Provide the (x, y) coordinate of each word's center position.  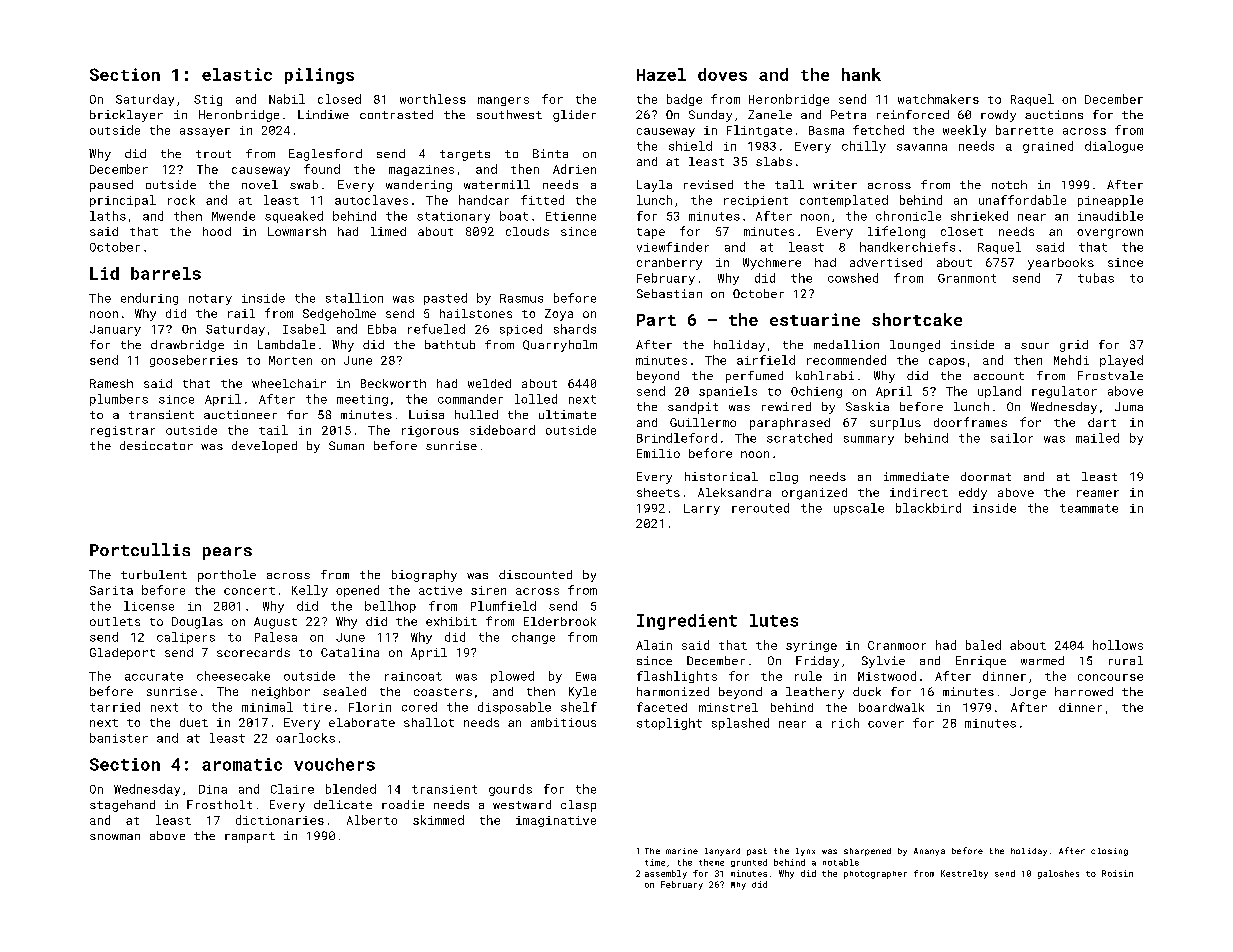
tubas (1096, 278)
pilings (319, 76)
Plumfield (503, 606)
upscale (859, 509)
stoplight (669, 724)
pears (227, 553)
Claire (292, 789)
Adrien (574, 169)
